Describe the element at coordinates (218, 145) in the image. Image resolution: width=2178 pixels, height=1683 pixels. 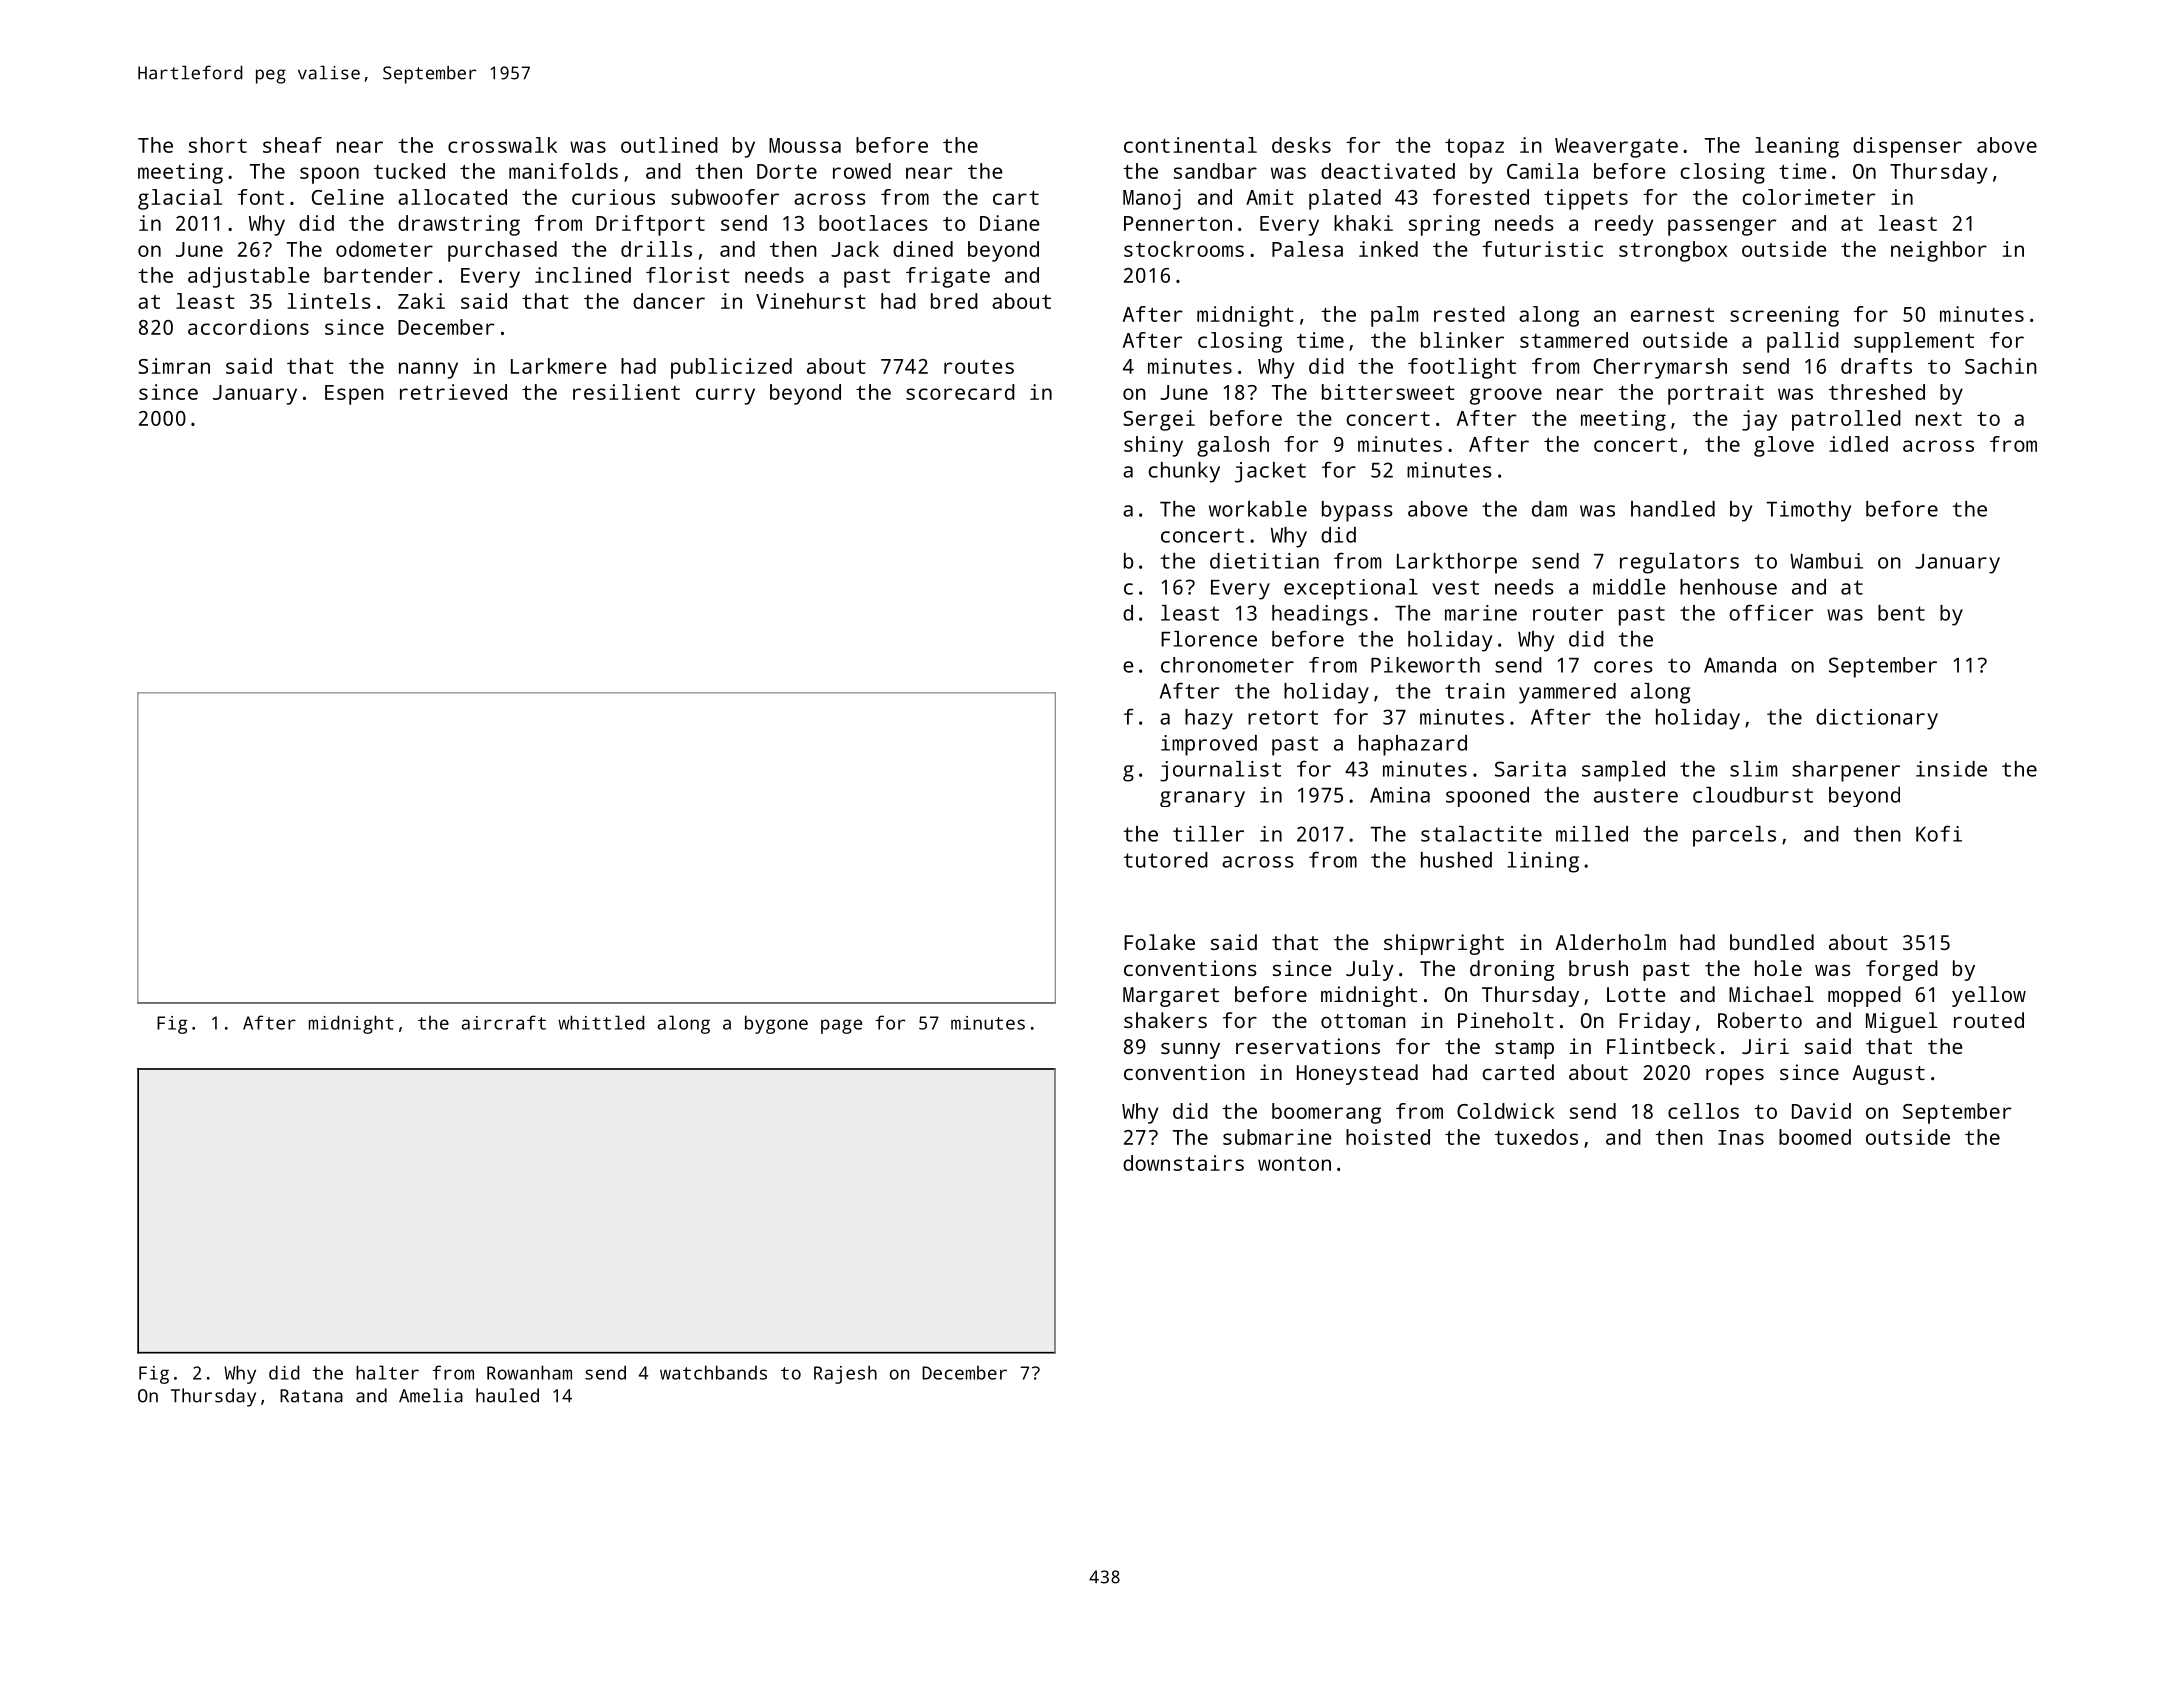
I see `short` at that location.
